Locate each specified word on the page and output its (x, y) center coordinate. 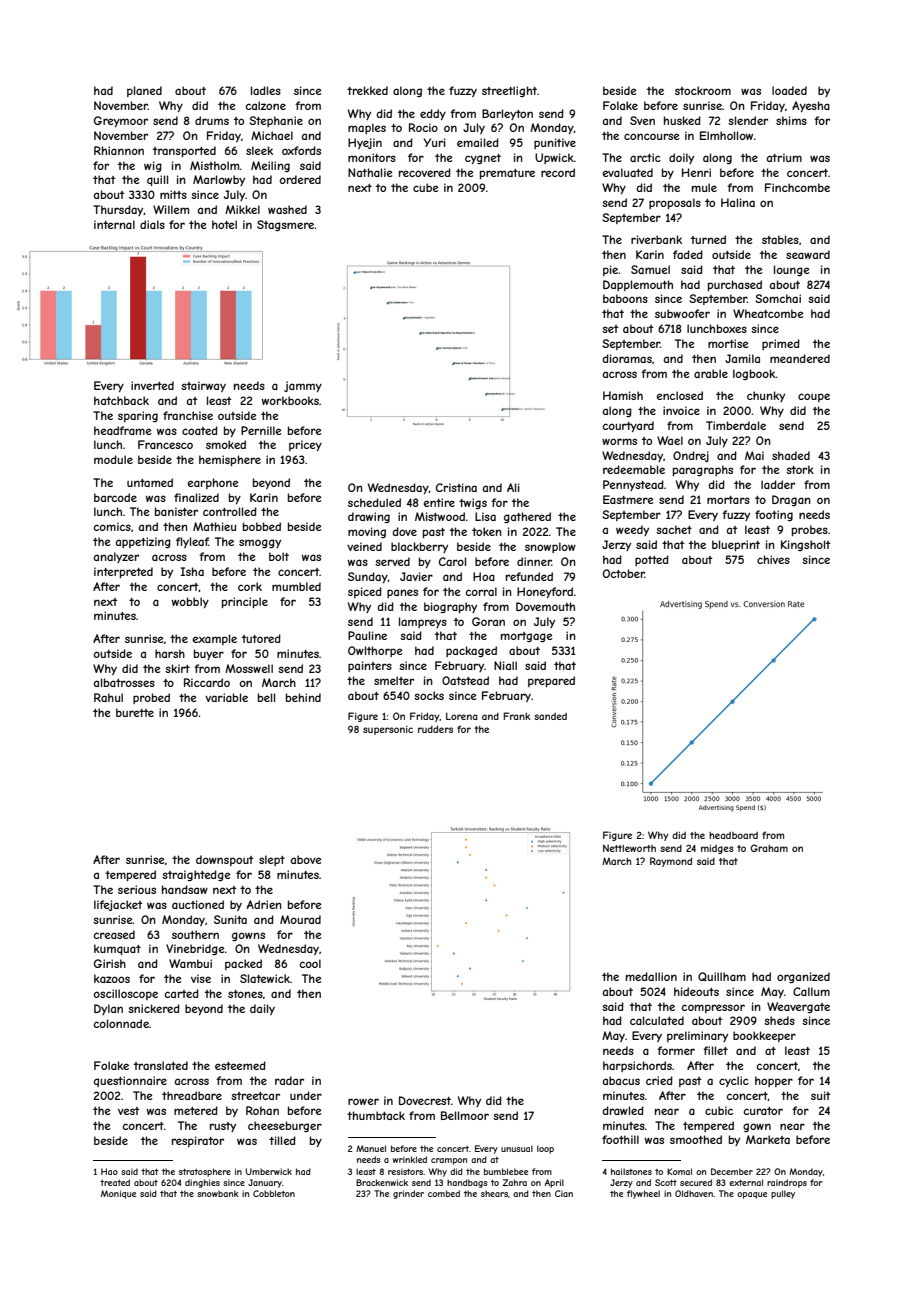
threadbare (192, 1095)
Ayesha (811, 106)
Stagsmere (286, 225)
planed (144, 91)
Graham (769, 848)
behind (303, 697)
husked (682, 120)
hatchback (121, 400)
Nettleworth (629, 848)
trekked (367, 90)
